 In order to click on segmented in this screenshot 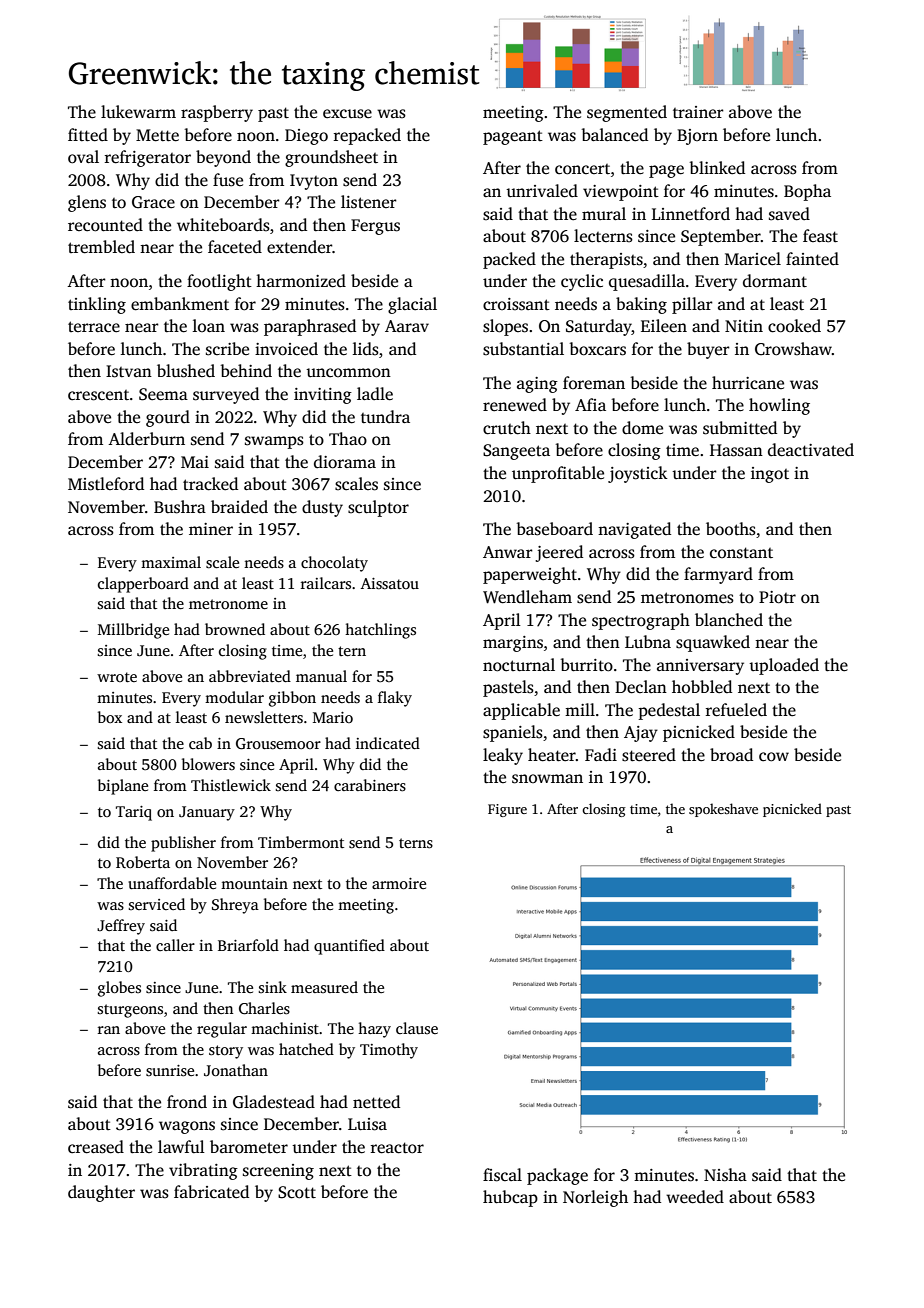, I will do `click(627, 113)`.
